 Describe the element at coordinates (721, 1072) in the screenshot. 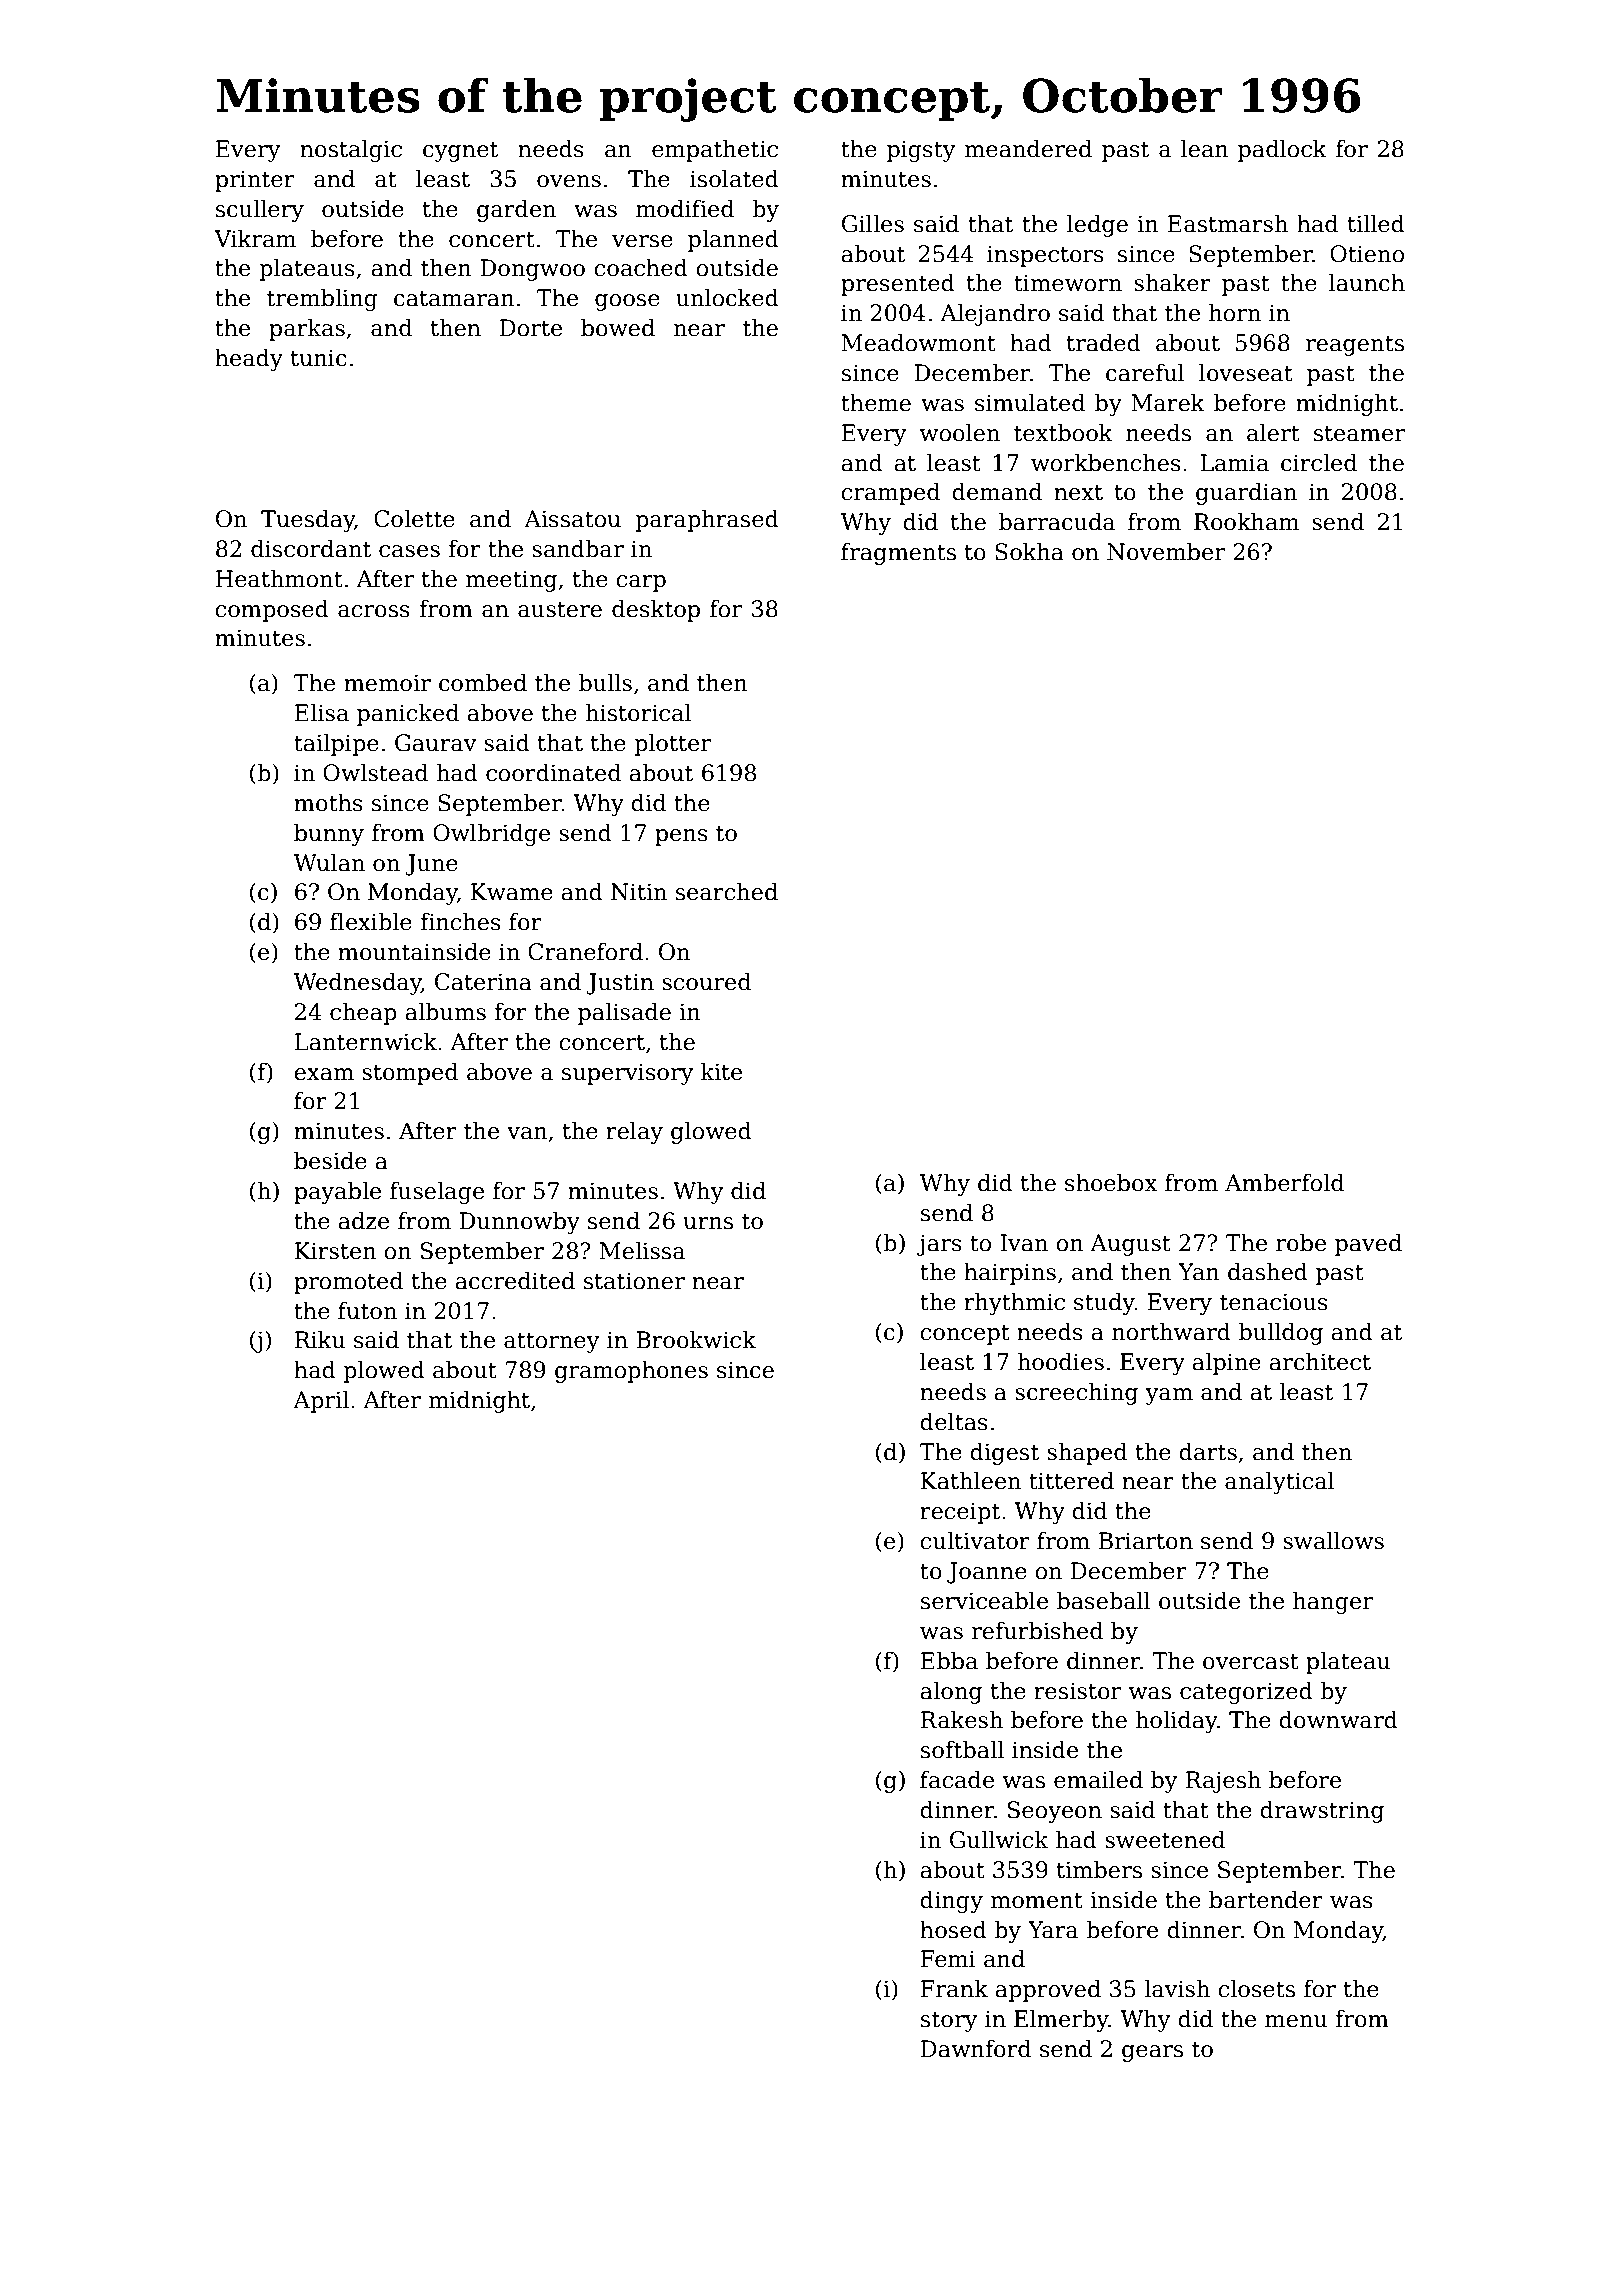

I see `kite` at that location.
